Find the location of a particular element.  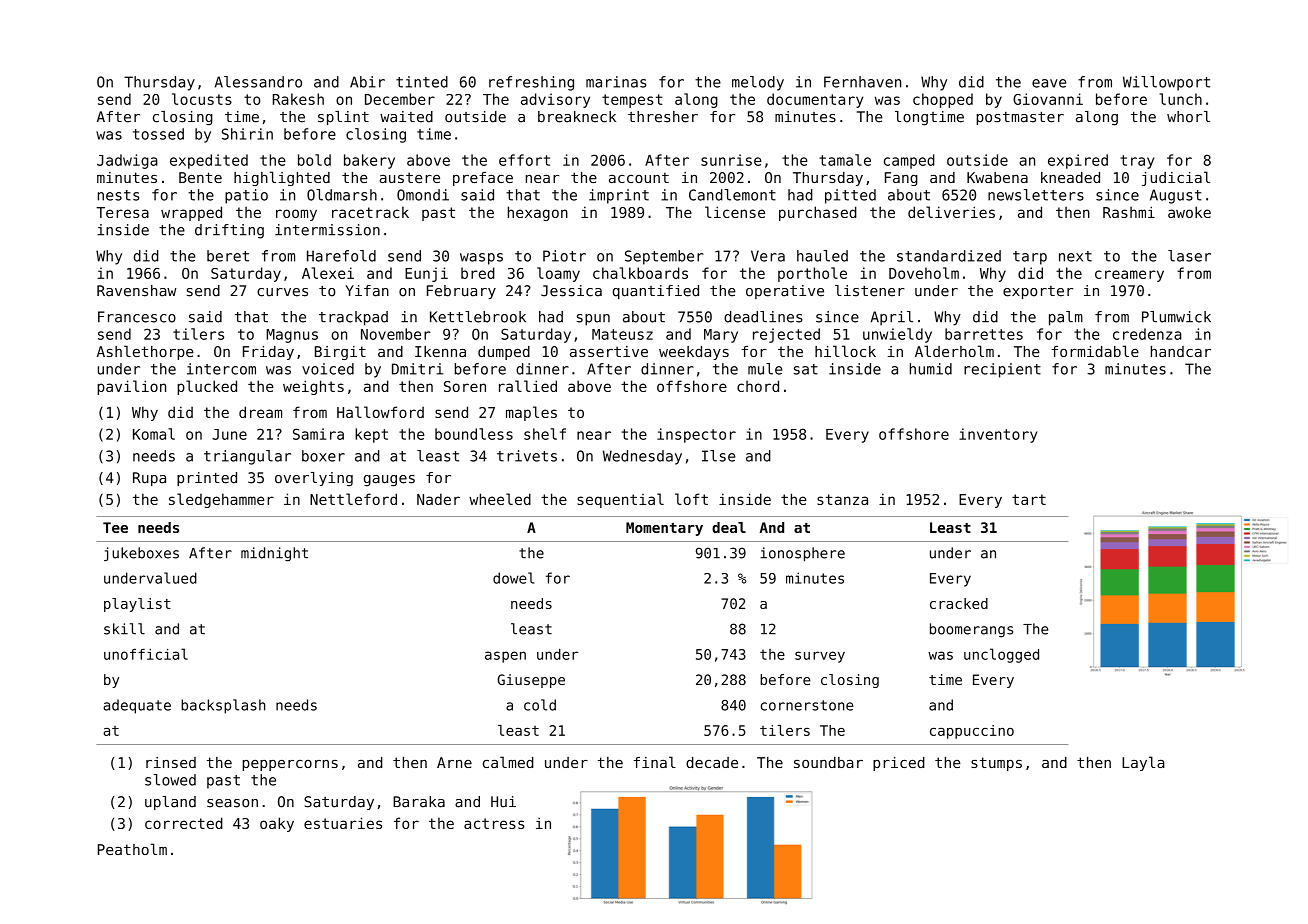

bred is located at coordinates (478, 273).
